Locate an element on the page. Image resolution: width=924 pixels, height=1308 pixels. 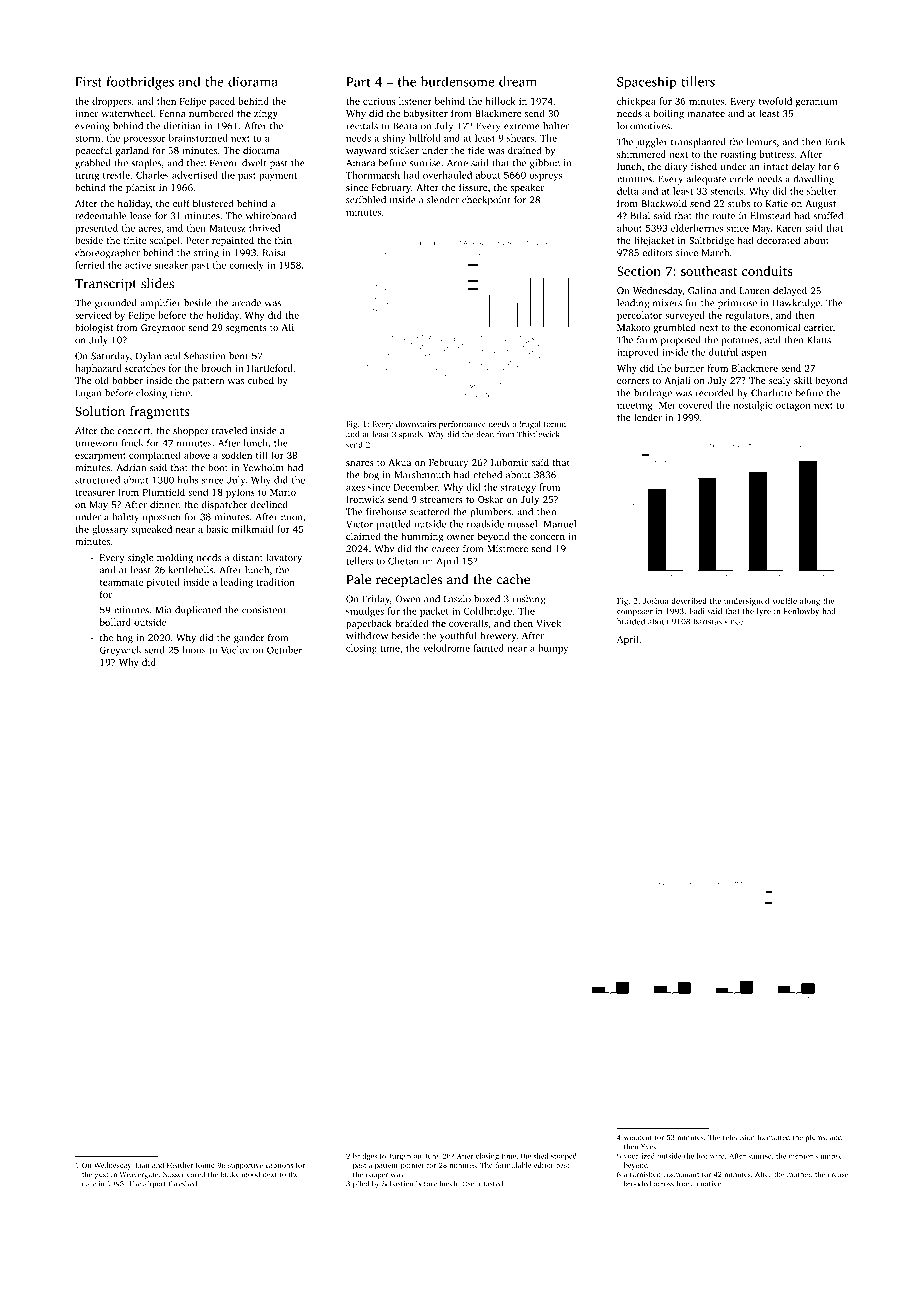
cache is located at coordinates (513, 579).
